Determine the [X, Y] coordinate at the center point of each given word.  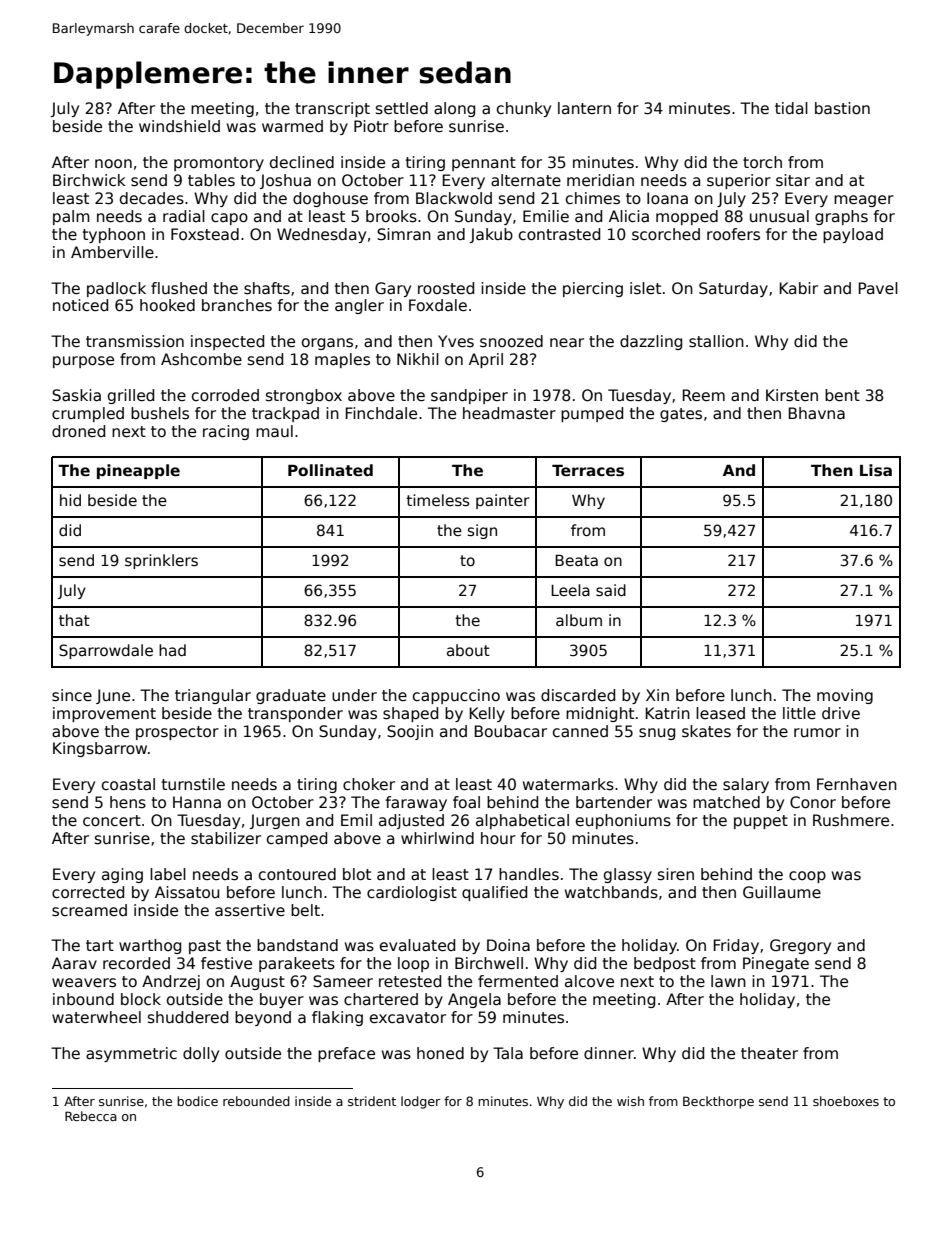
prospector [177, 733]
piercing [593, 289]
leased [720, 713]
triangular [213, 696]
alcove [589, 981]
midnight [600, 714]
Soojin [410, 732]
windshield [179, 126]
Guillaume [782, 892]
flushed [179, 288]
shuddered [188, 1017]
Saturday [733, 289]
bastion [842, 108]
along [454, 109]
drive [841, 713]
